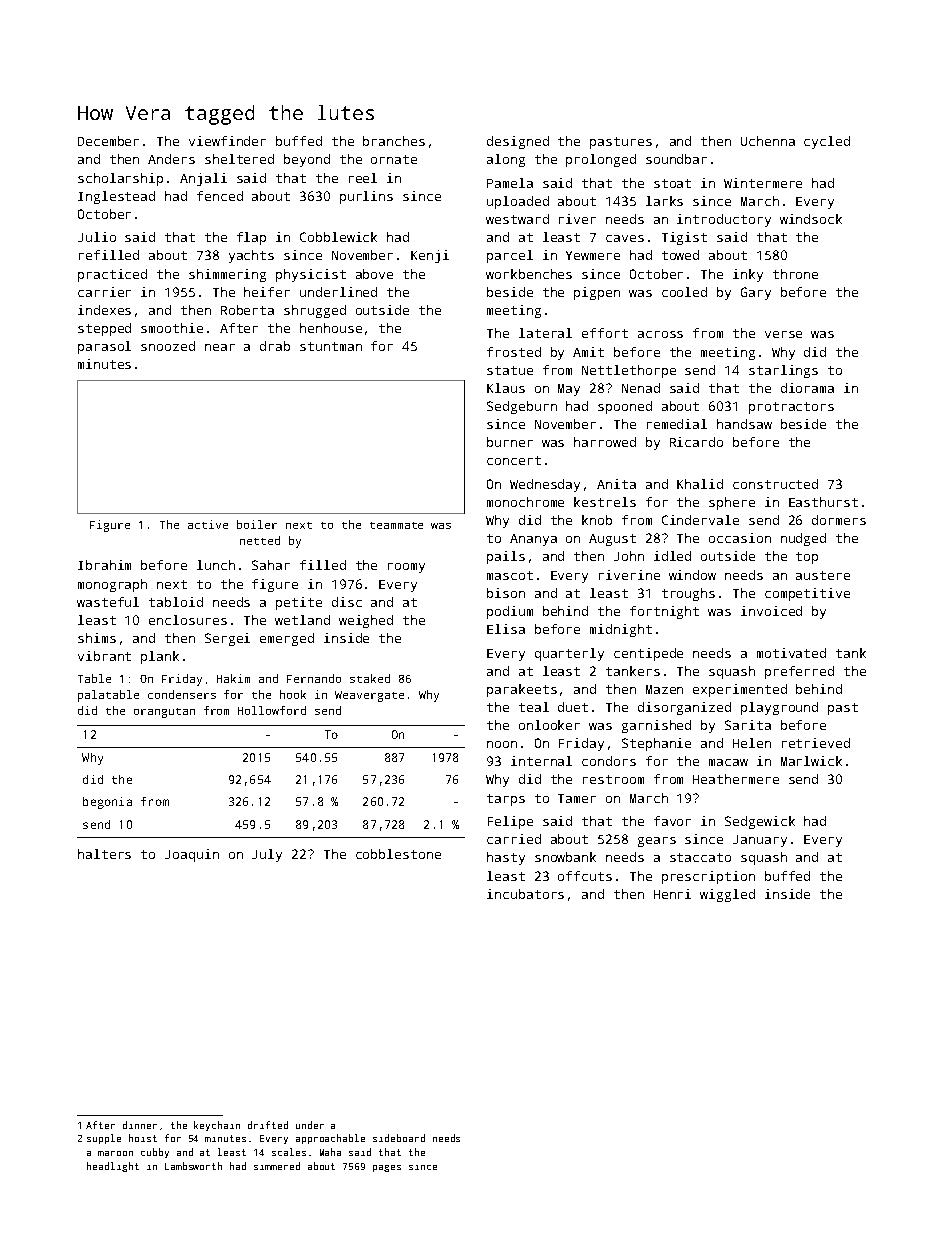 The width and height of the page is (952, 1233). Describe the element at coordinates (533, 540) in the page. I see `Ananya` at that location.
